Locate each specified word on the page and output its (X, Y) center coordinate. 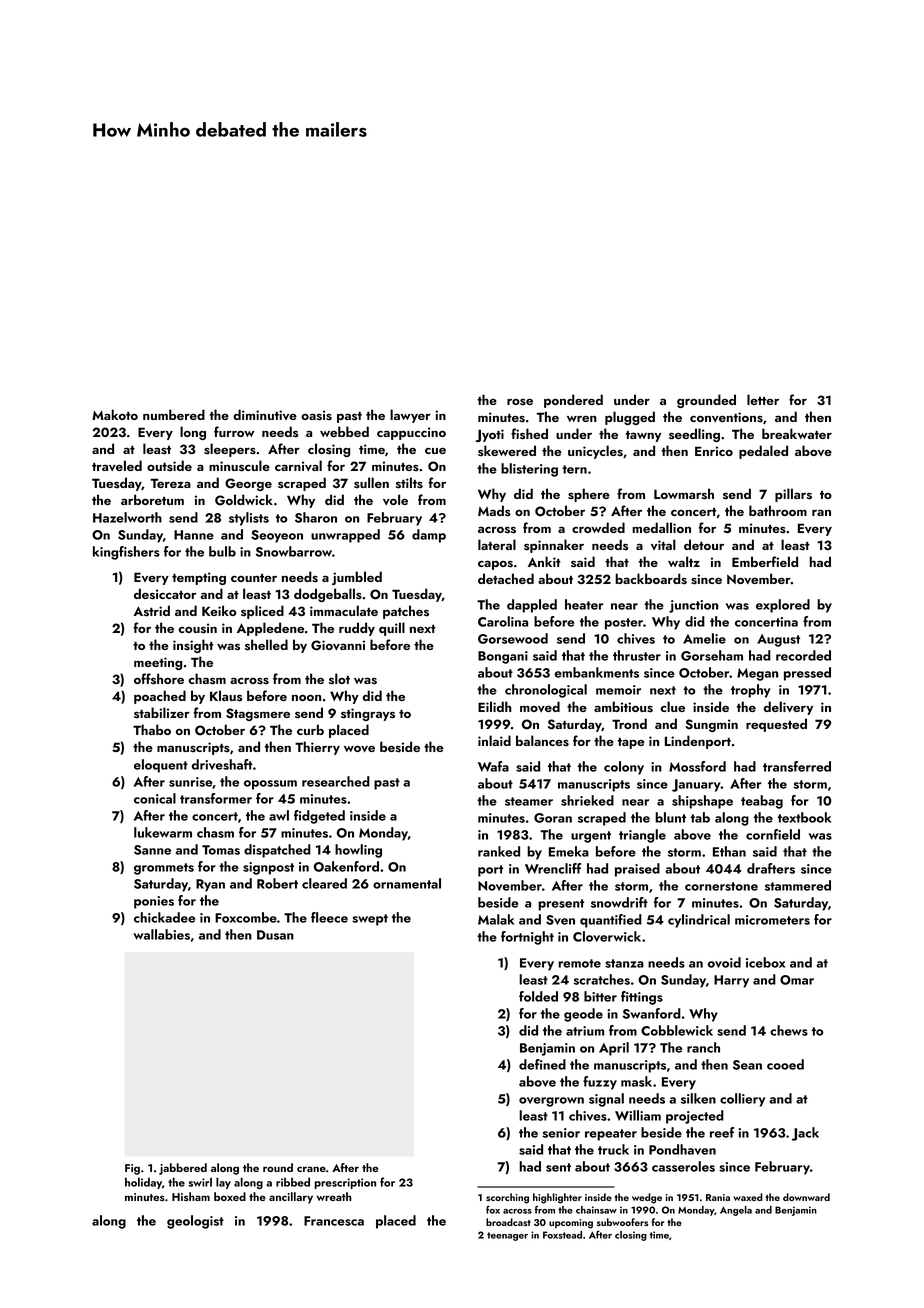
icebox (765, 962)
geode (583, 1015)
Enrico (714, 451)
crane (311, 1169)
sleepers (230, 450)
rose (520, 402)
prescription (345, 1183)
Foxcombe (246, 917)
